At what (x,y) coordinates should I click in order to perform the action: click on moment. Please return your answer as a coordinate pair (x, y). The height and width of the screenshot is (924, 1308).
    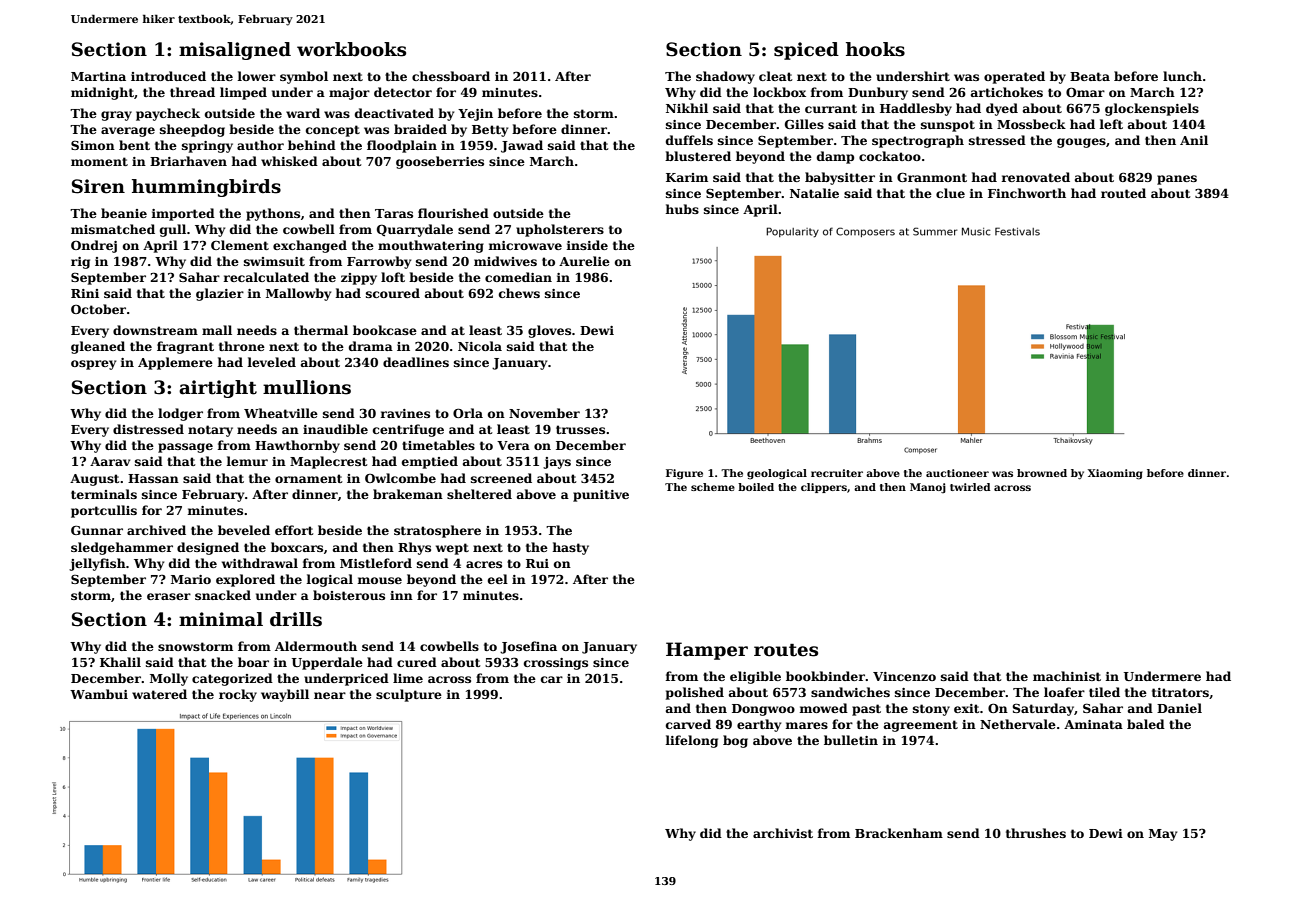
    Looking at the image, I should click on (99, 161).
